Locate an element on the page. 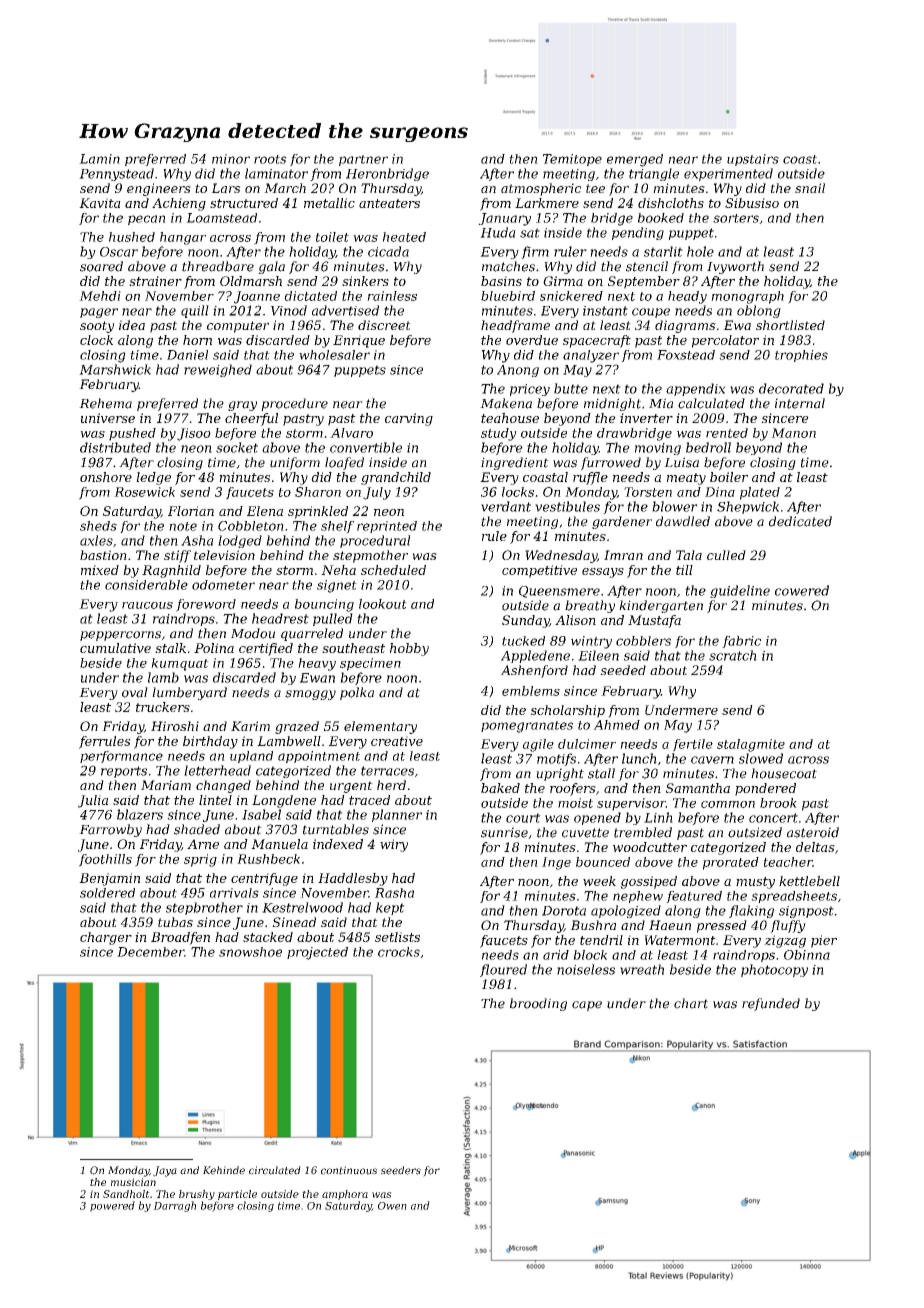 The image size is (924, 1308). pager is located at coordinates (99, 313).
